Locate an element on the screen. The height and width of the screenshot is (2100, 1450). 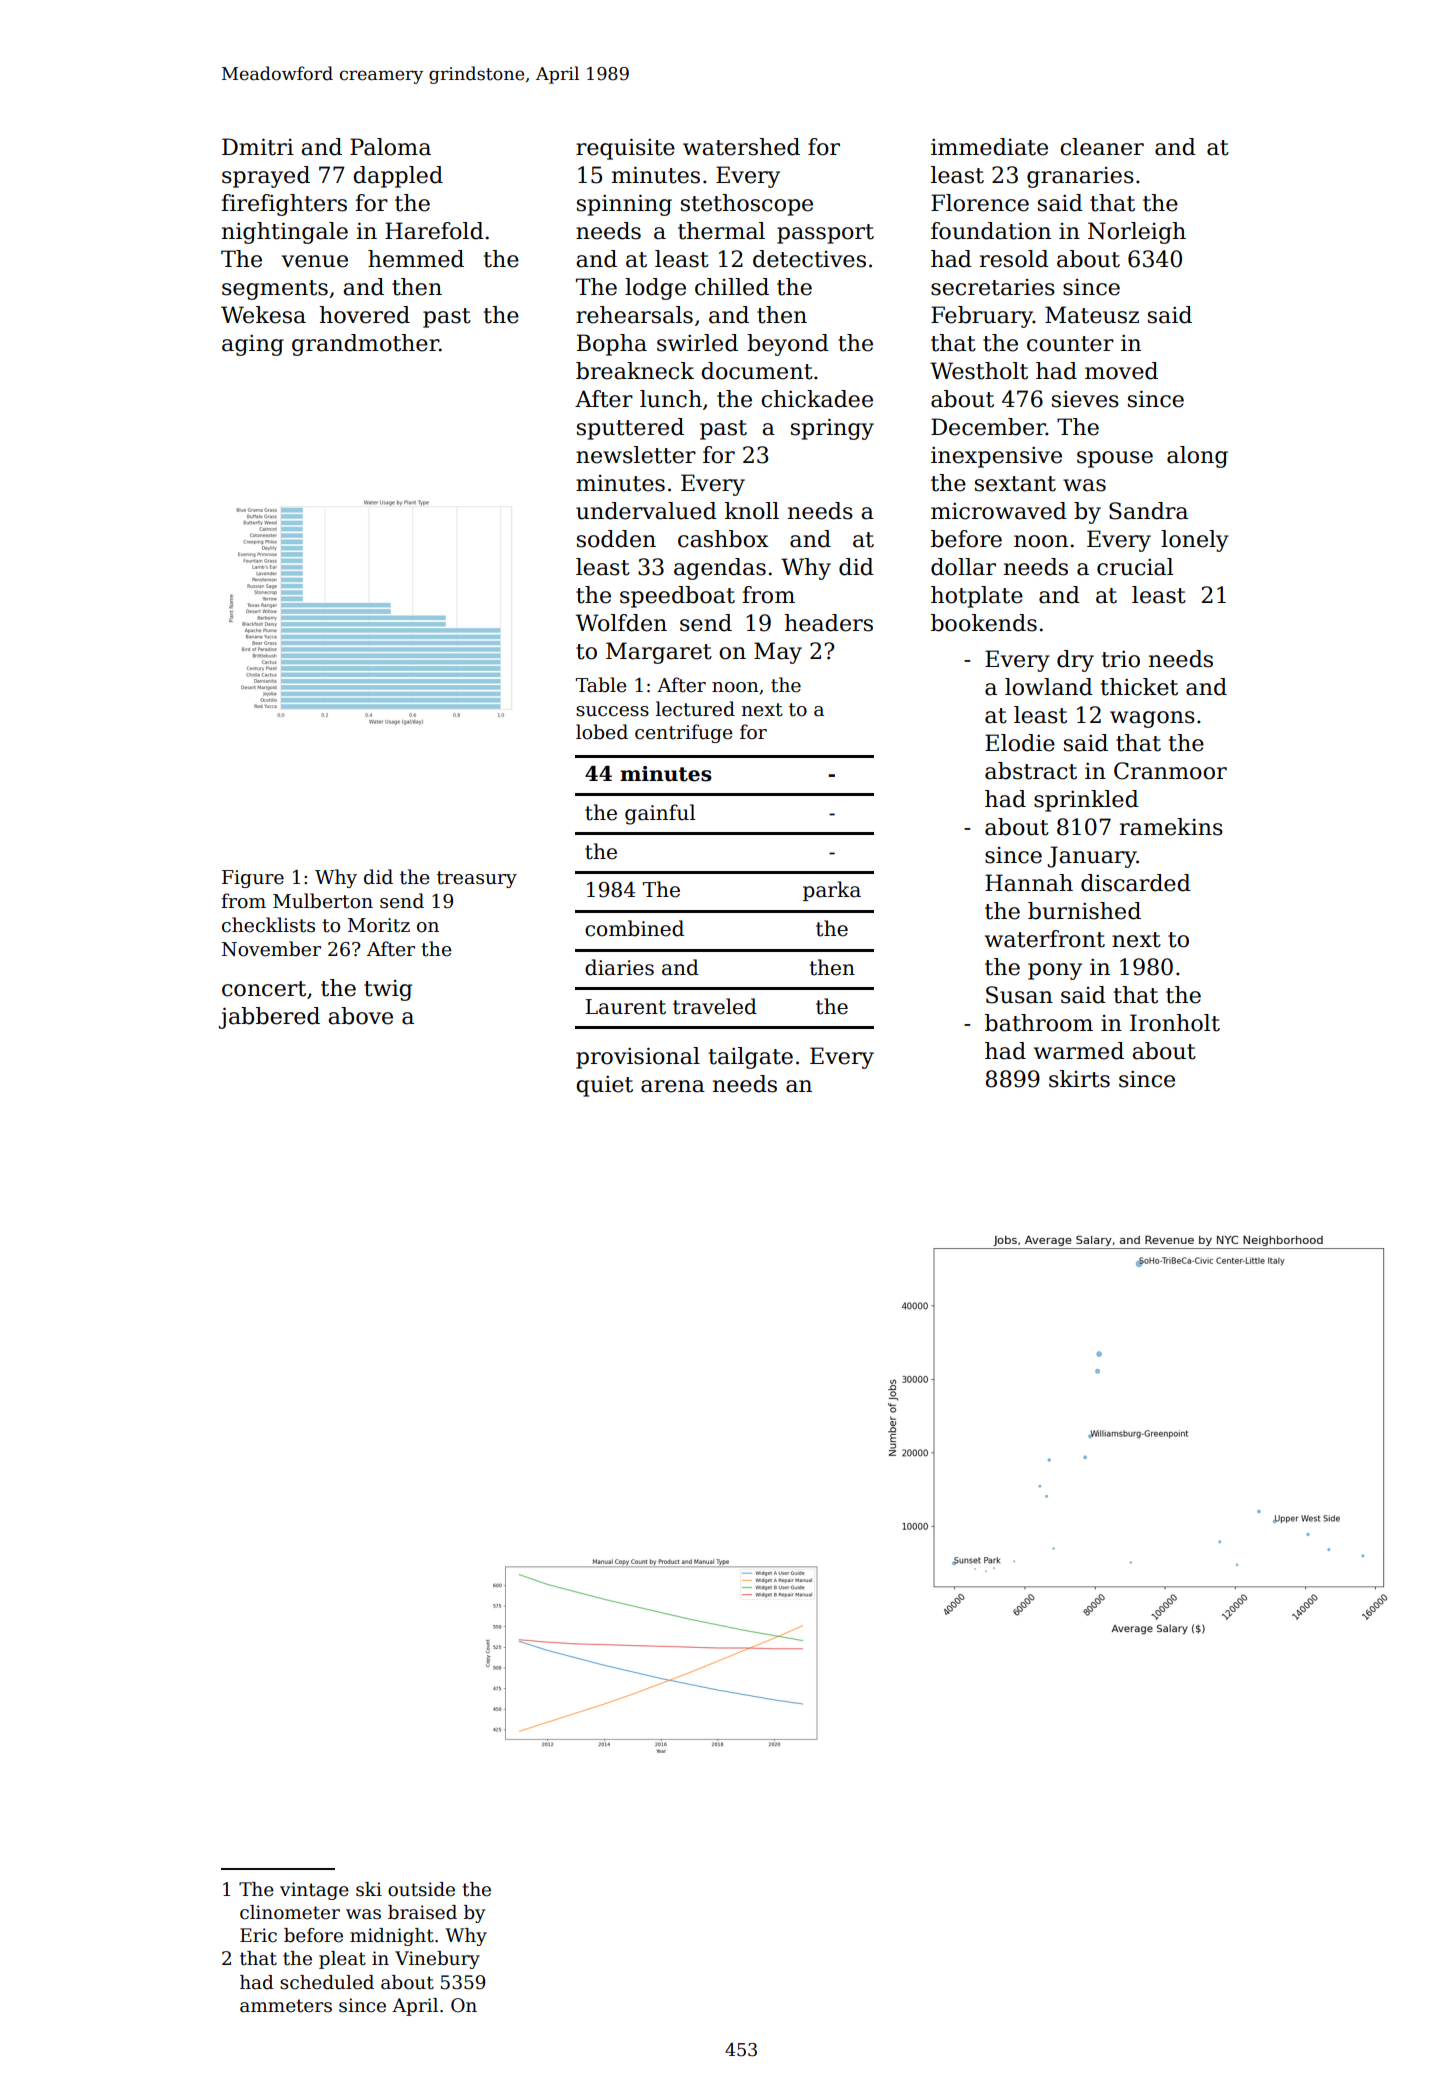
stethoscope is located at coordinates (747, 205).
